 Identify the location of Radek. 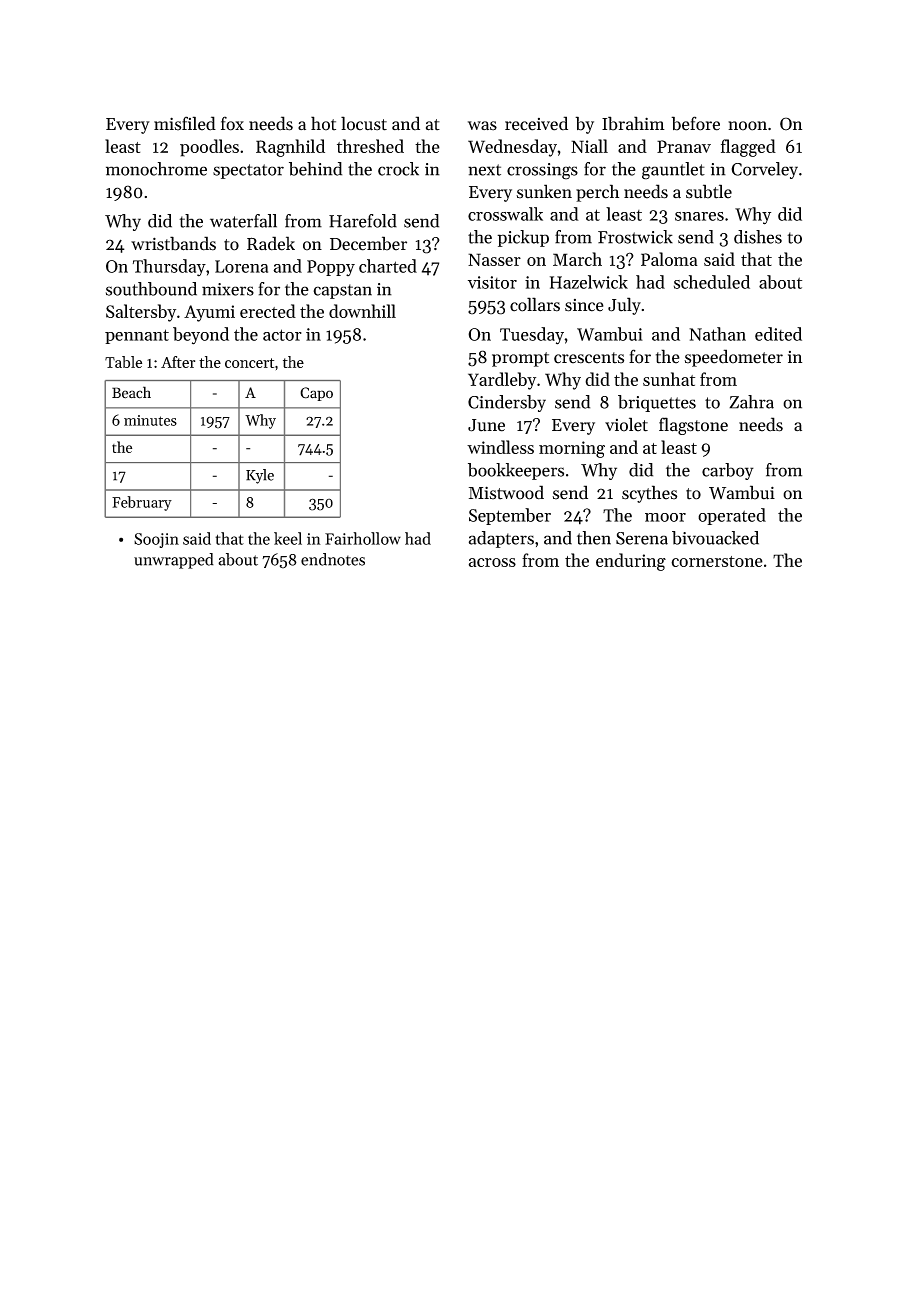
(271, 243).
